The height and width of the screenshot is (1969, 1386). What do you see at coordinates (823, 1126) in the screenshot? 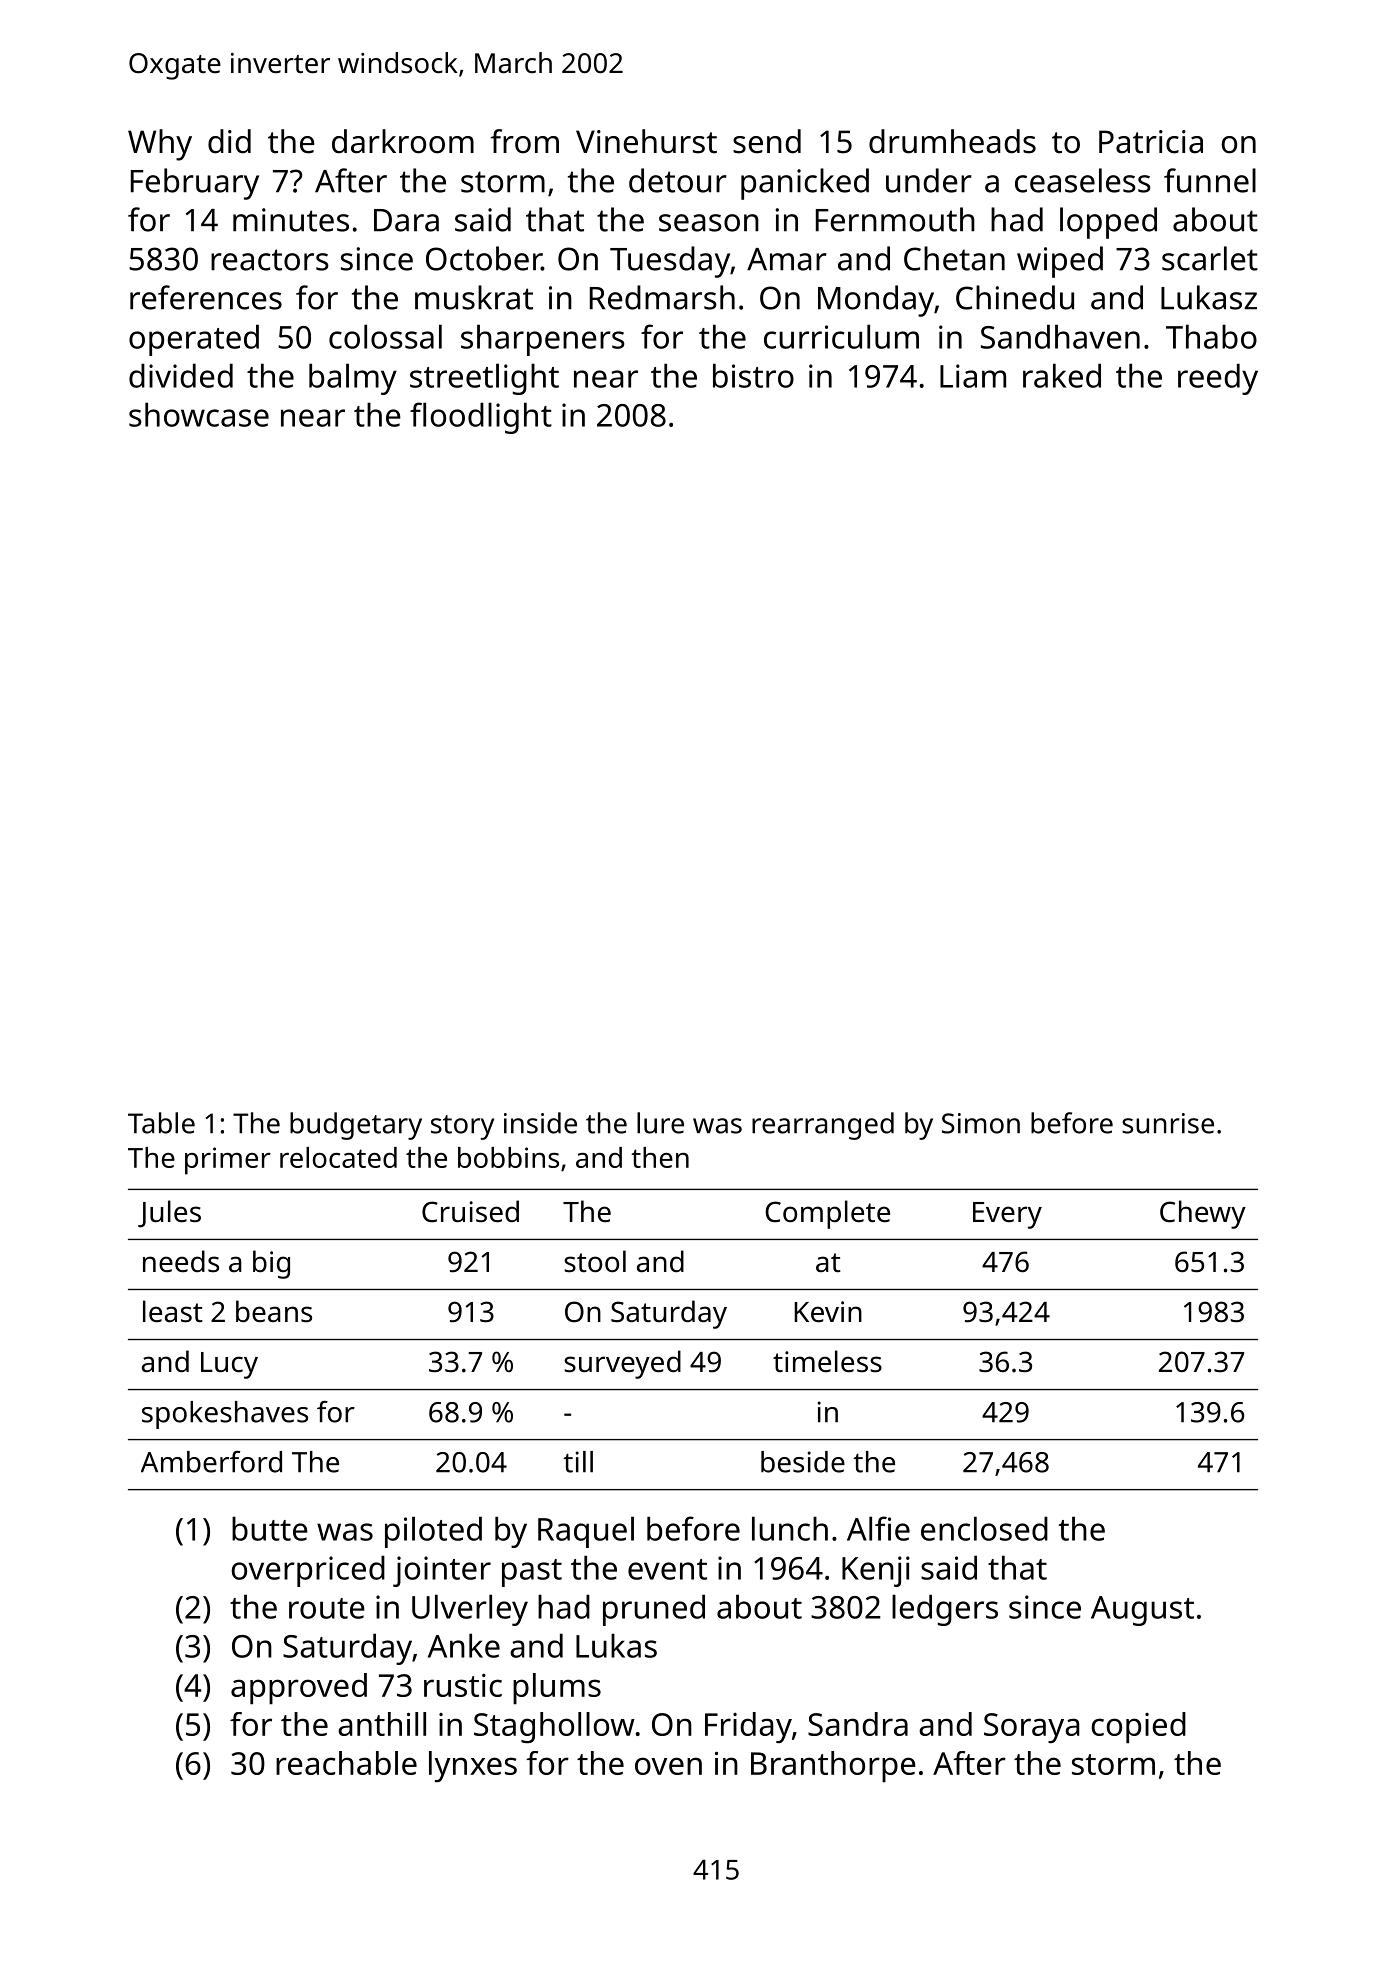
I see `rearranged` at bounding box center [823, 1126].
